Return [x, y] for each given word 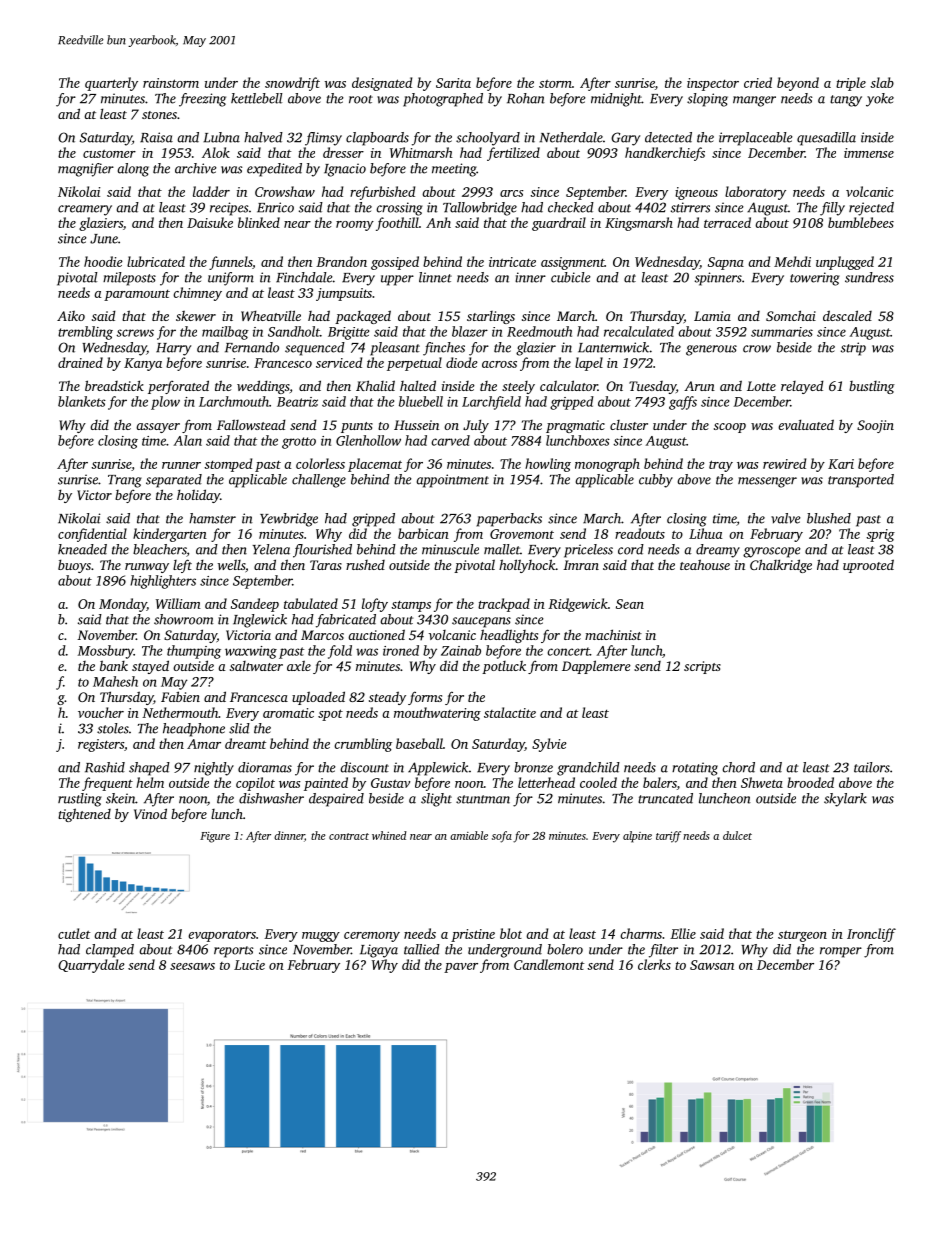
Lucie [249, 965]
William [178, 603]
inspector [713, 84]
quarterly [111, 84]
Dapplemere [596, 667]
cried [758, 82]
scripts [702, 667]
